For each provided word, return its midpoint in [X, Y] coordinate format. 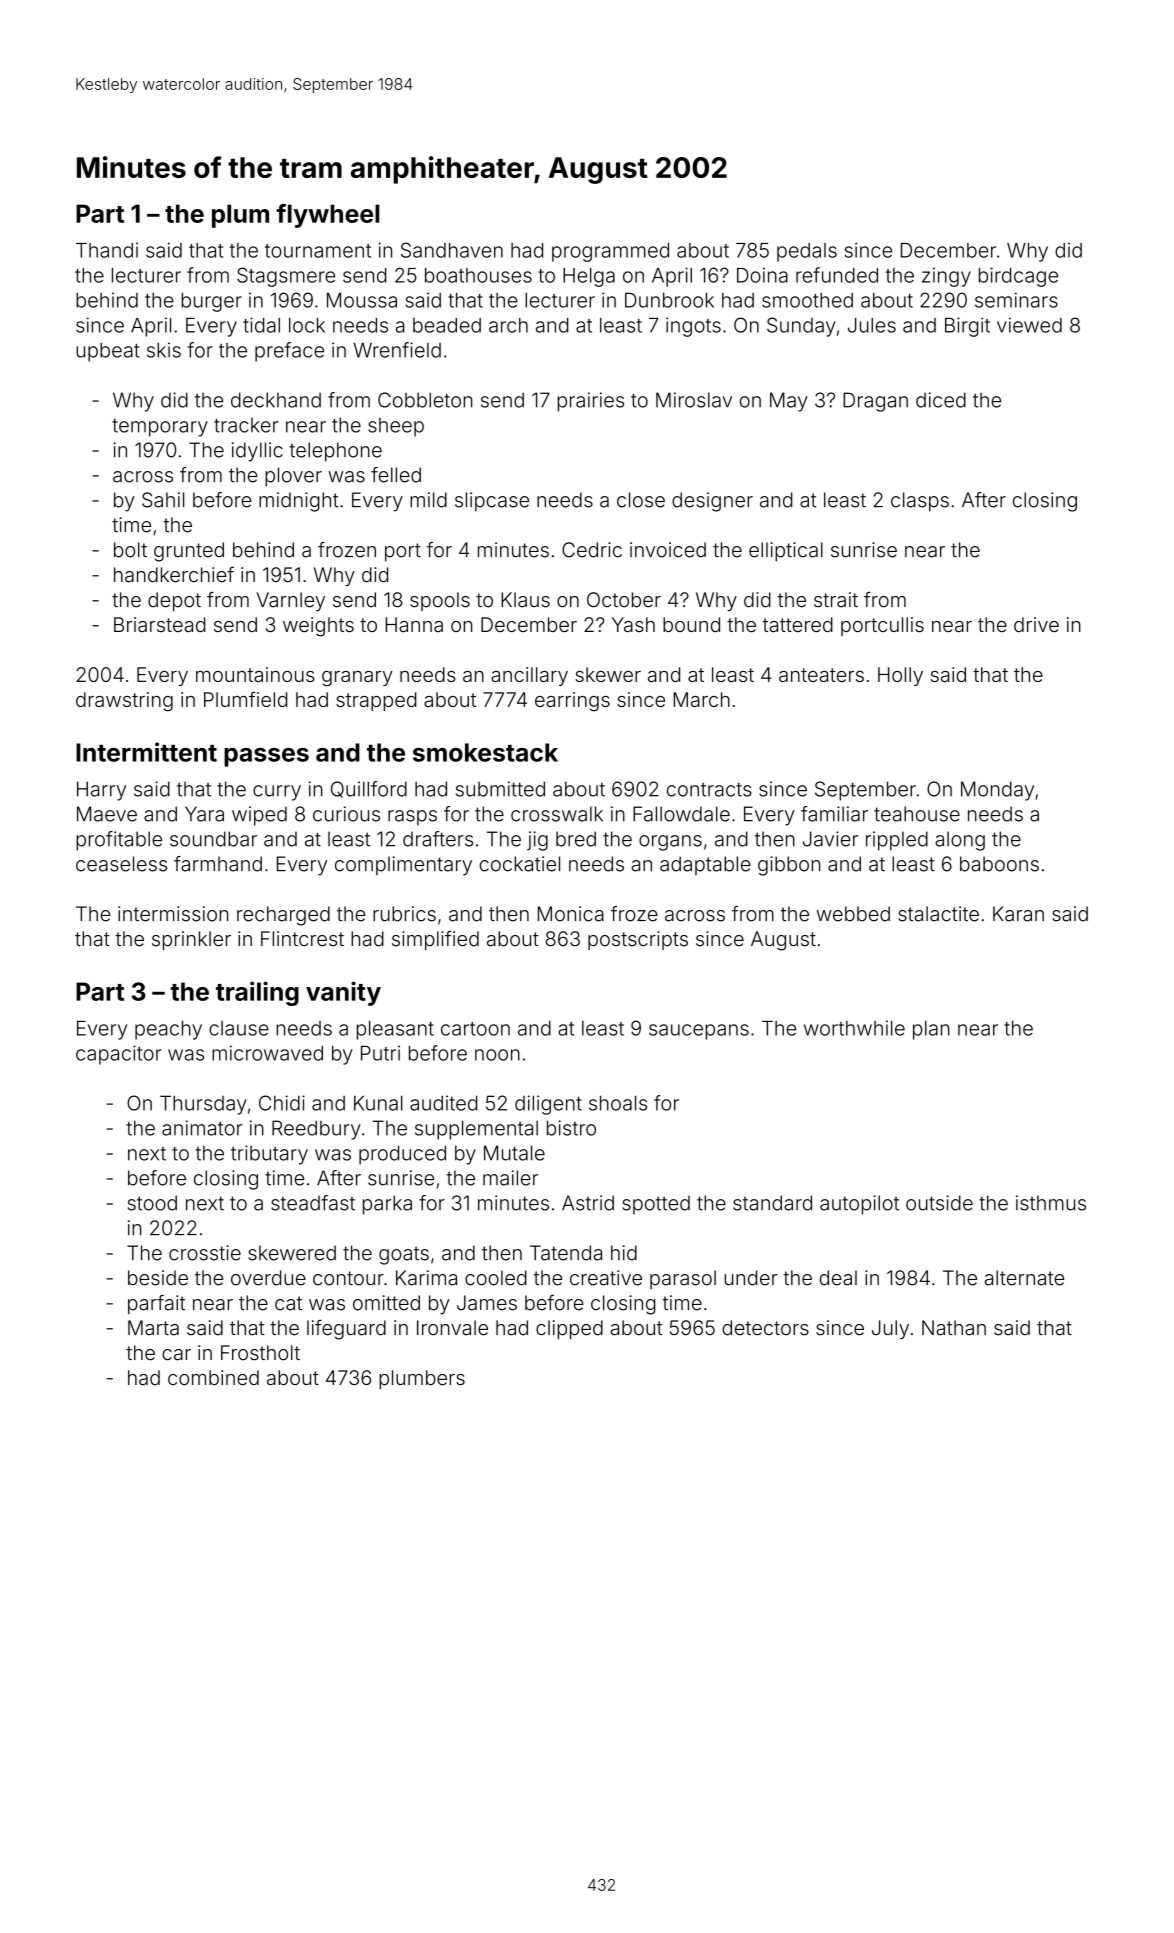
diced [941, 400]
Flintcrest [302, 939]
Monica [571, 914]
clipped [569, 1329]
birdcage [1018, 277]
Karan [1018, 914]
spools [440, 601]
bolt [130, 550]
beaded [447, 325]
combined [213, 1377]
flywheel [327, 216]
